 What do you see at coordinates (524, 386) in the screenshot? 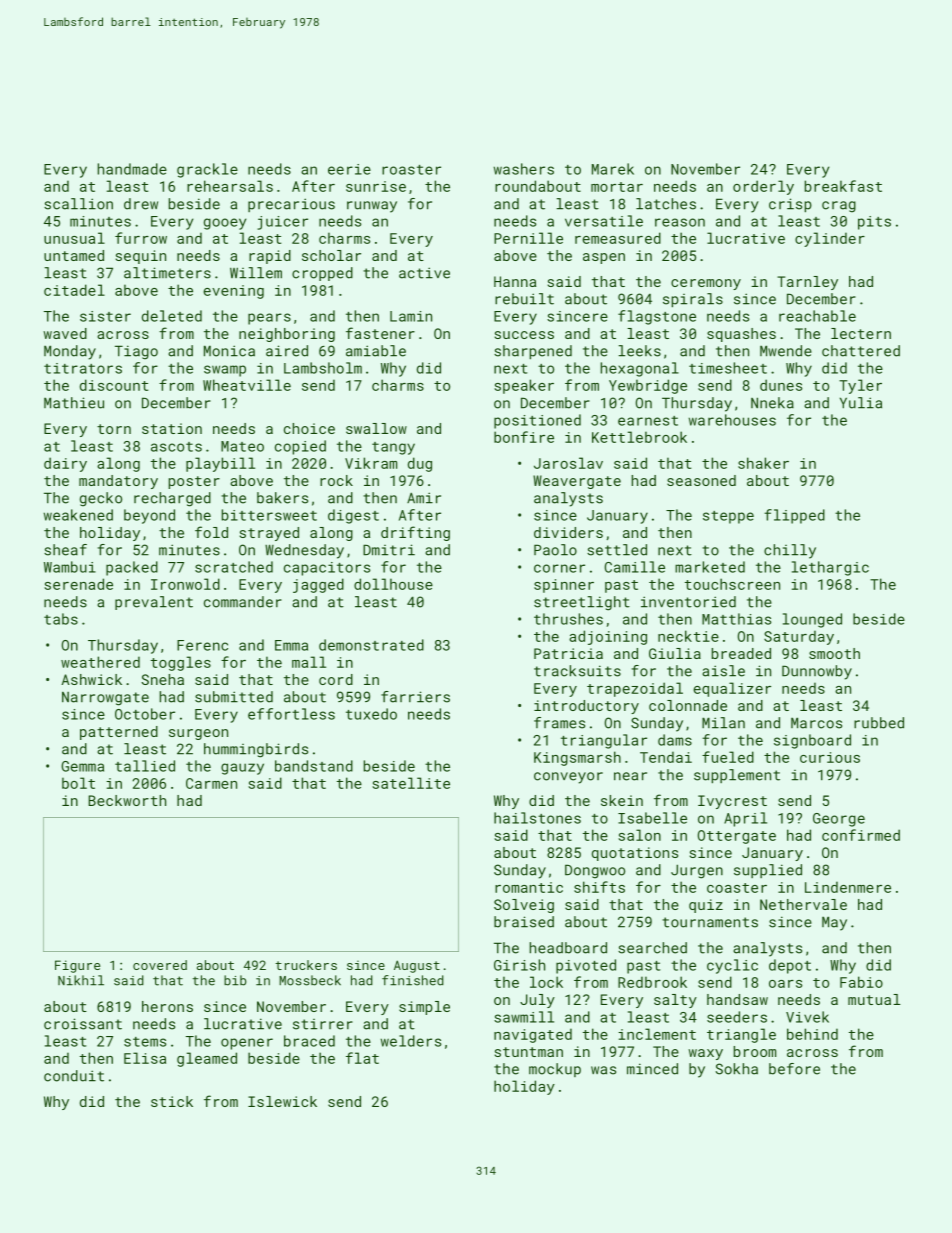
I see `speaker` at bounding box center [524, 386].
